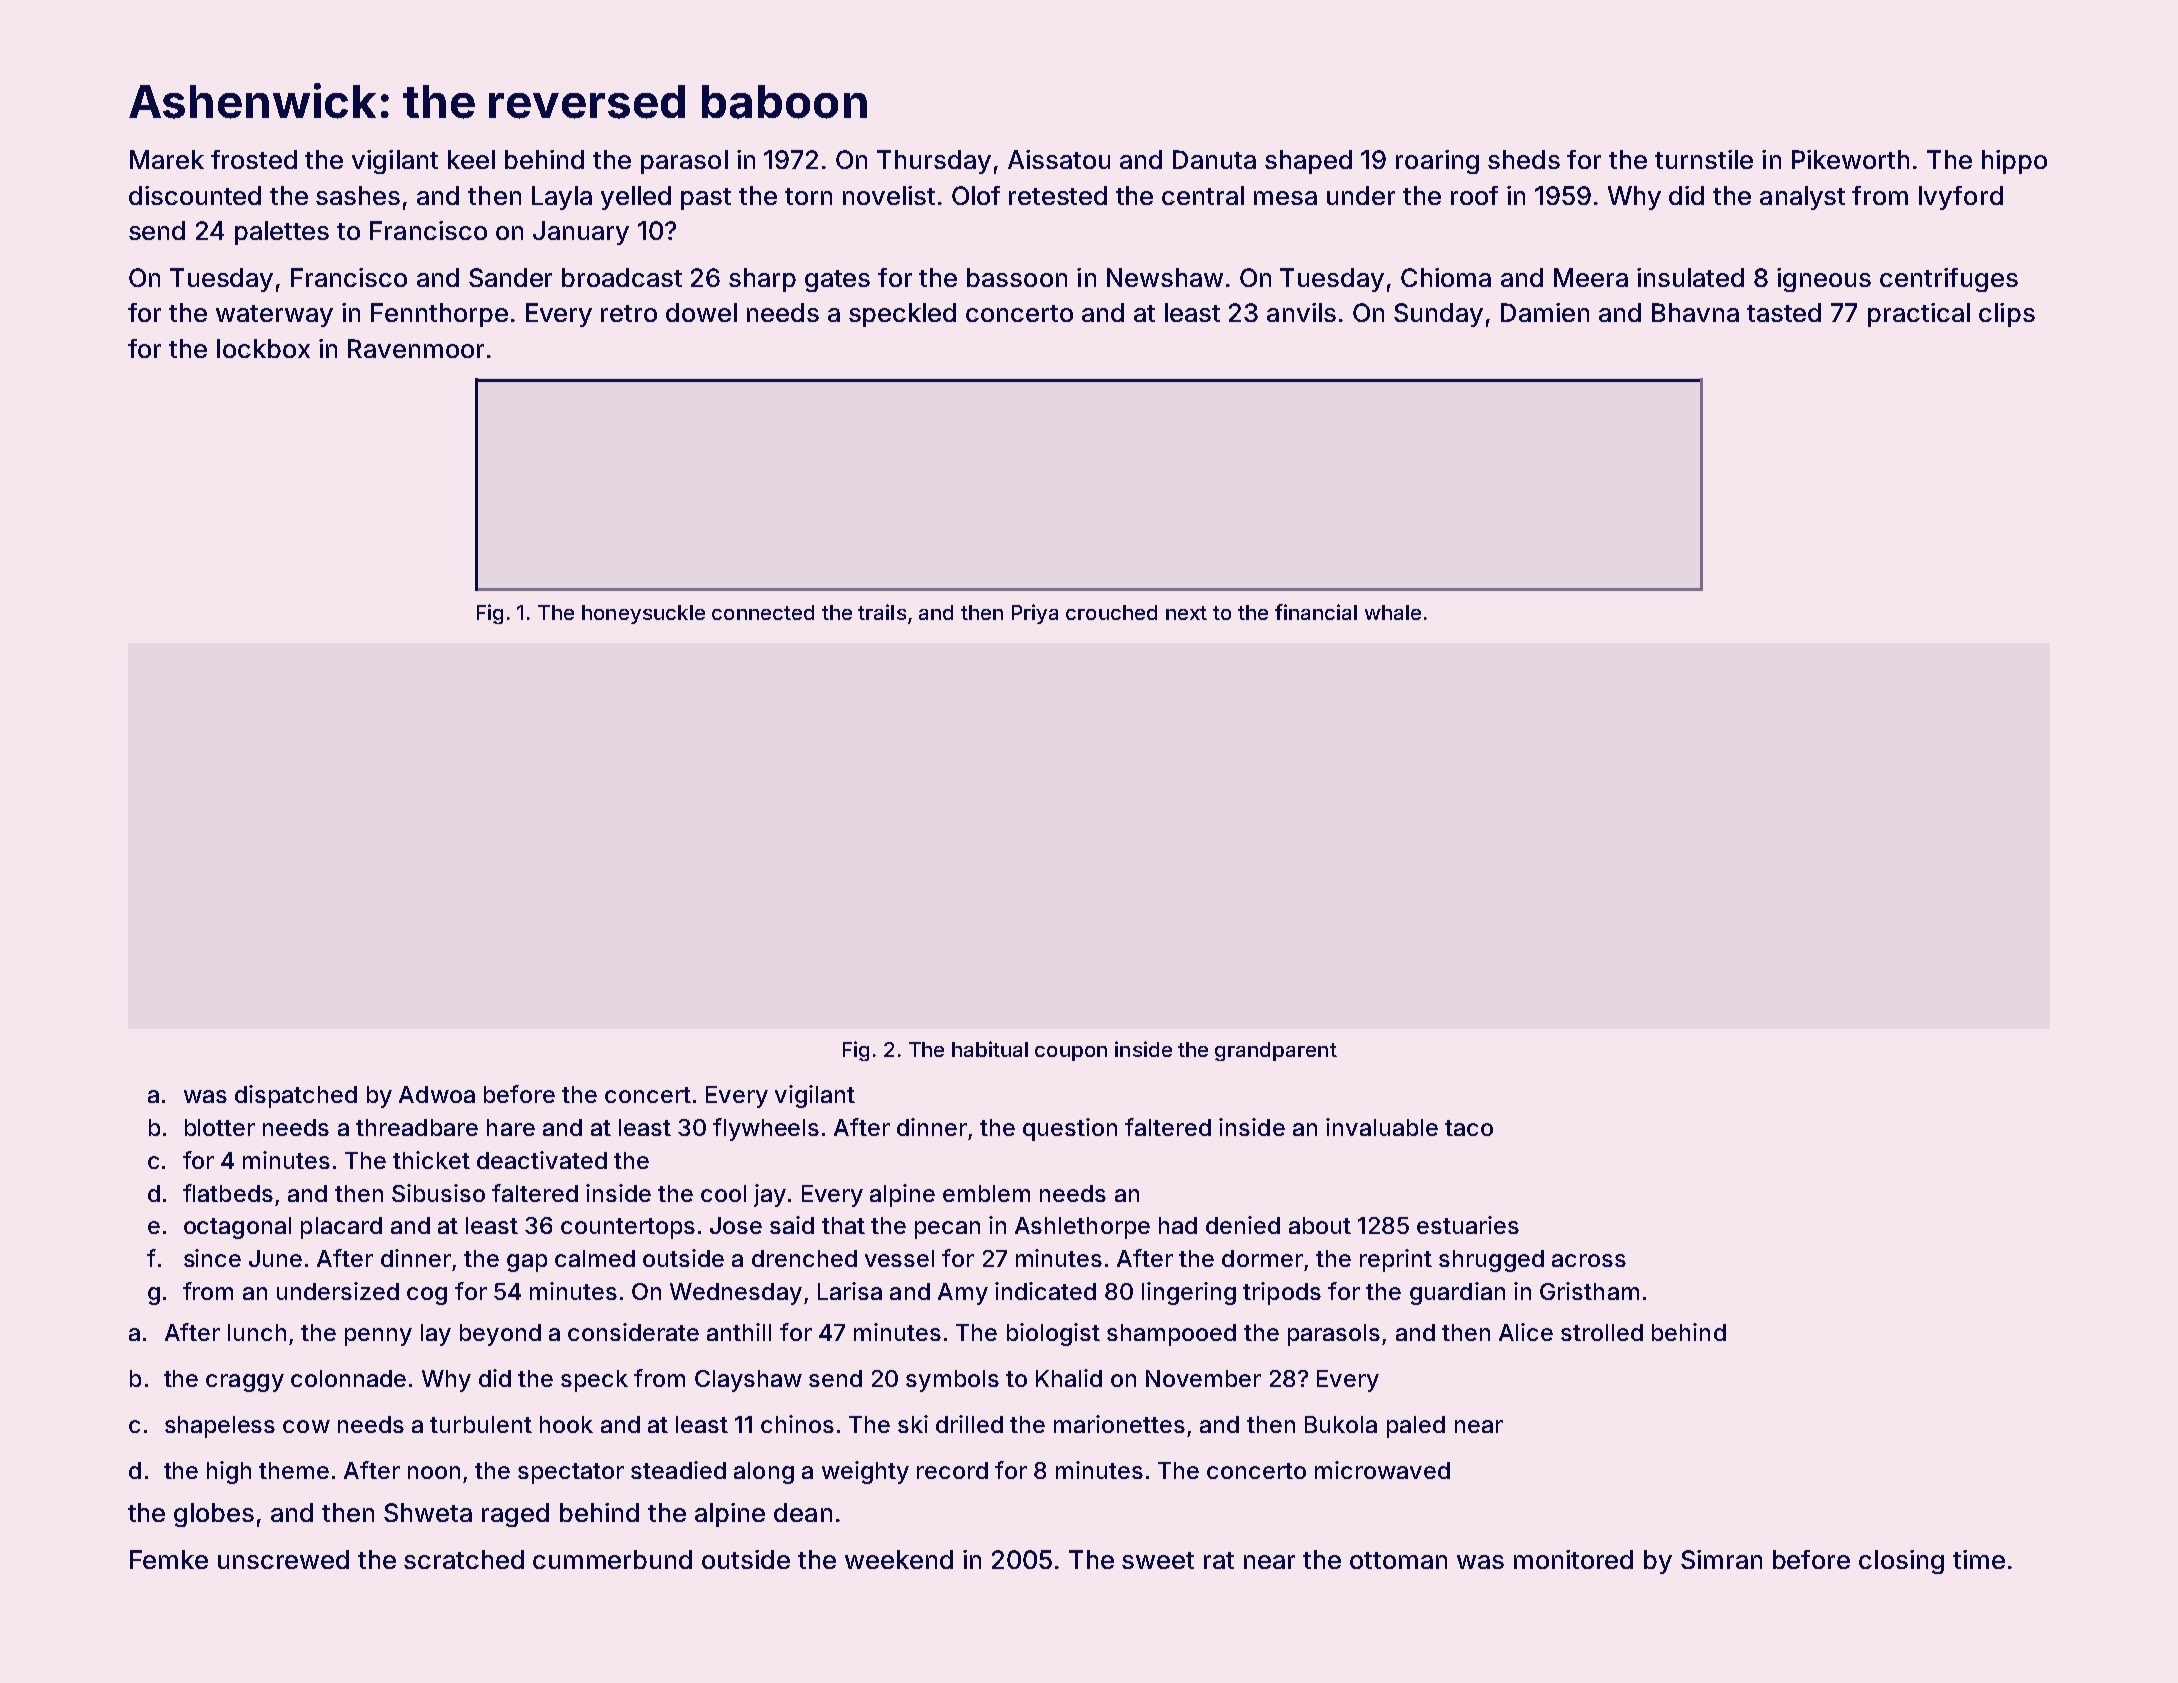  I want to click on weekend, so click(899, 1559).
